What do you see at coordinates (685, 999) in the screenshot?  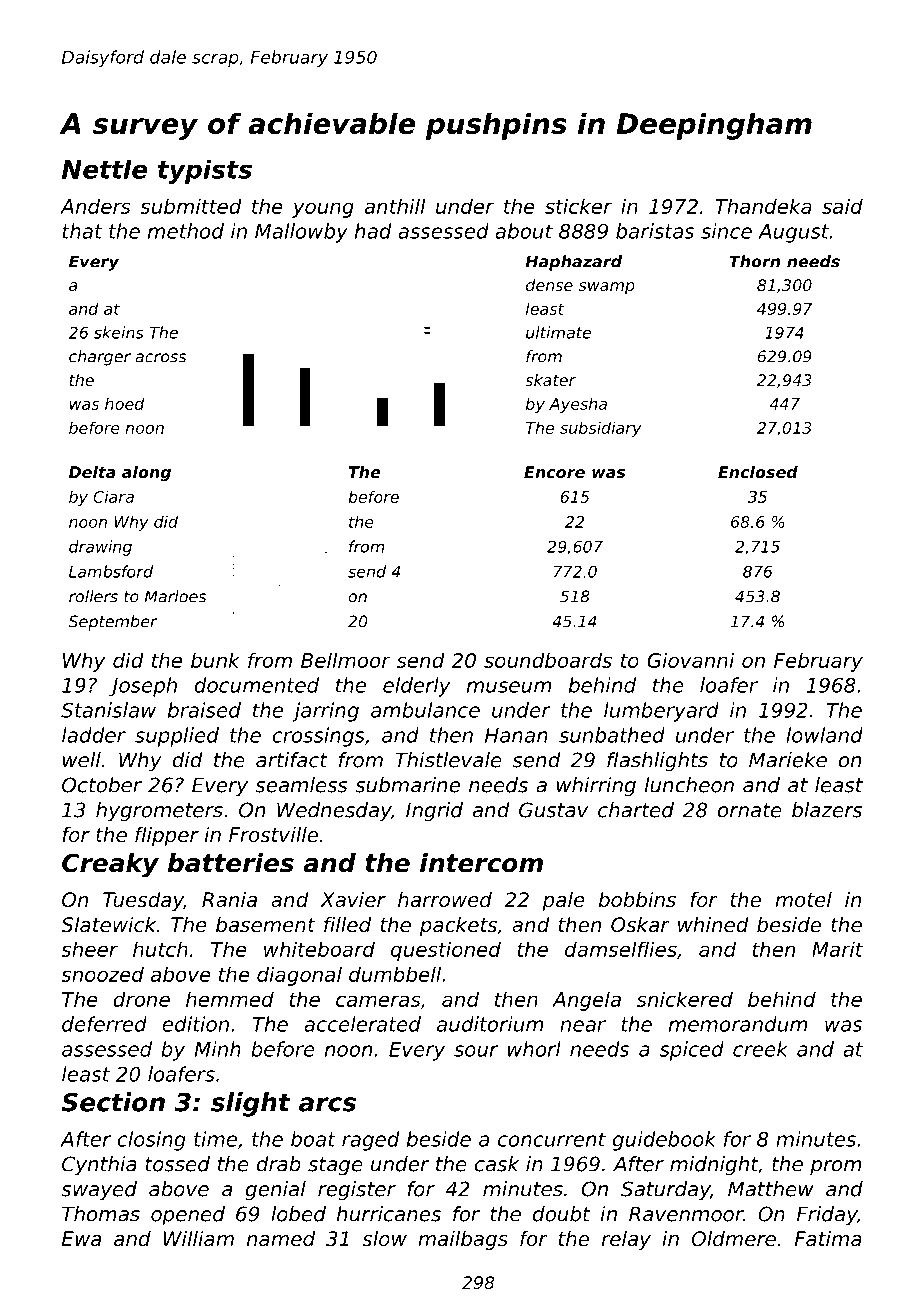 I see `snickered` at bounding box center [685, 999].
